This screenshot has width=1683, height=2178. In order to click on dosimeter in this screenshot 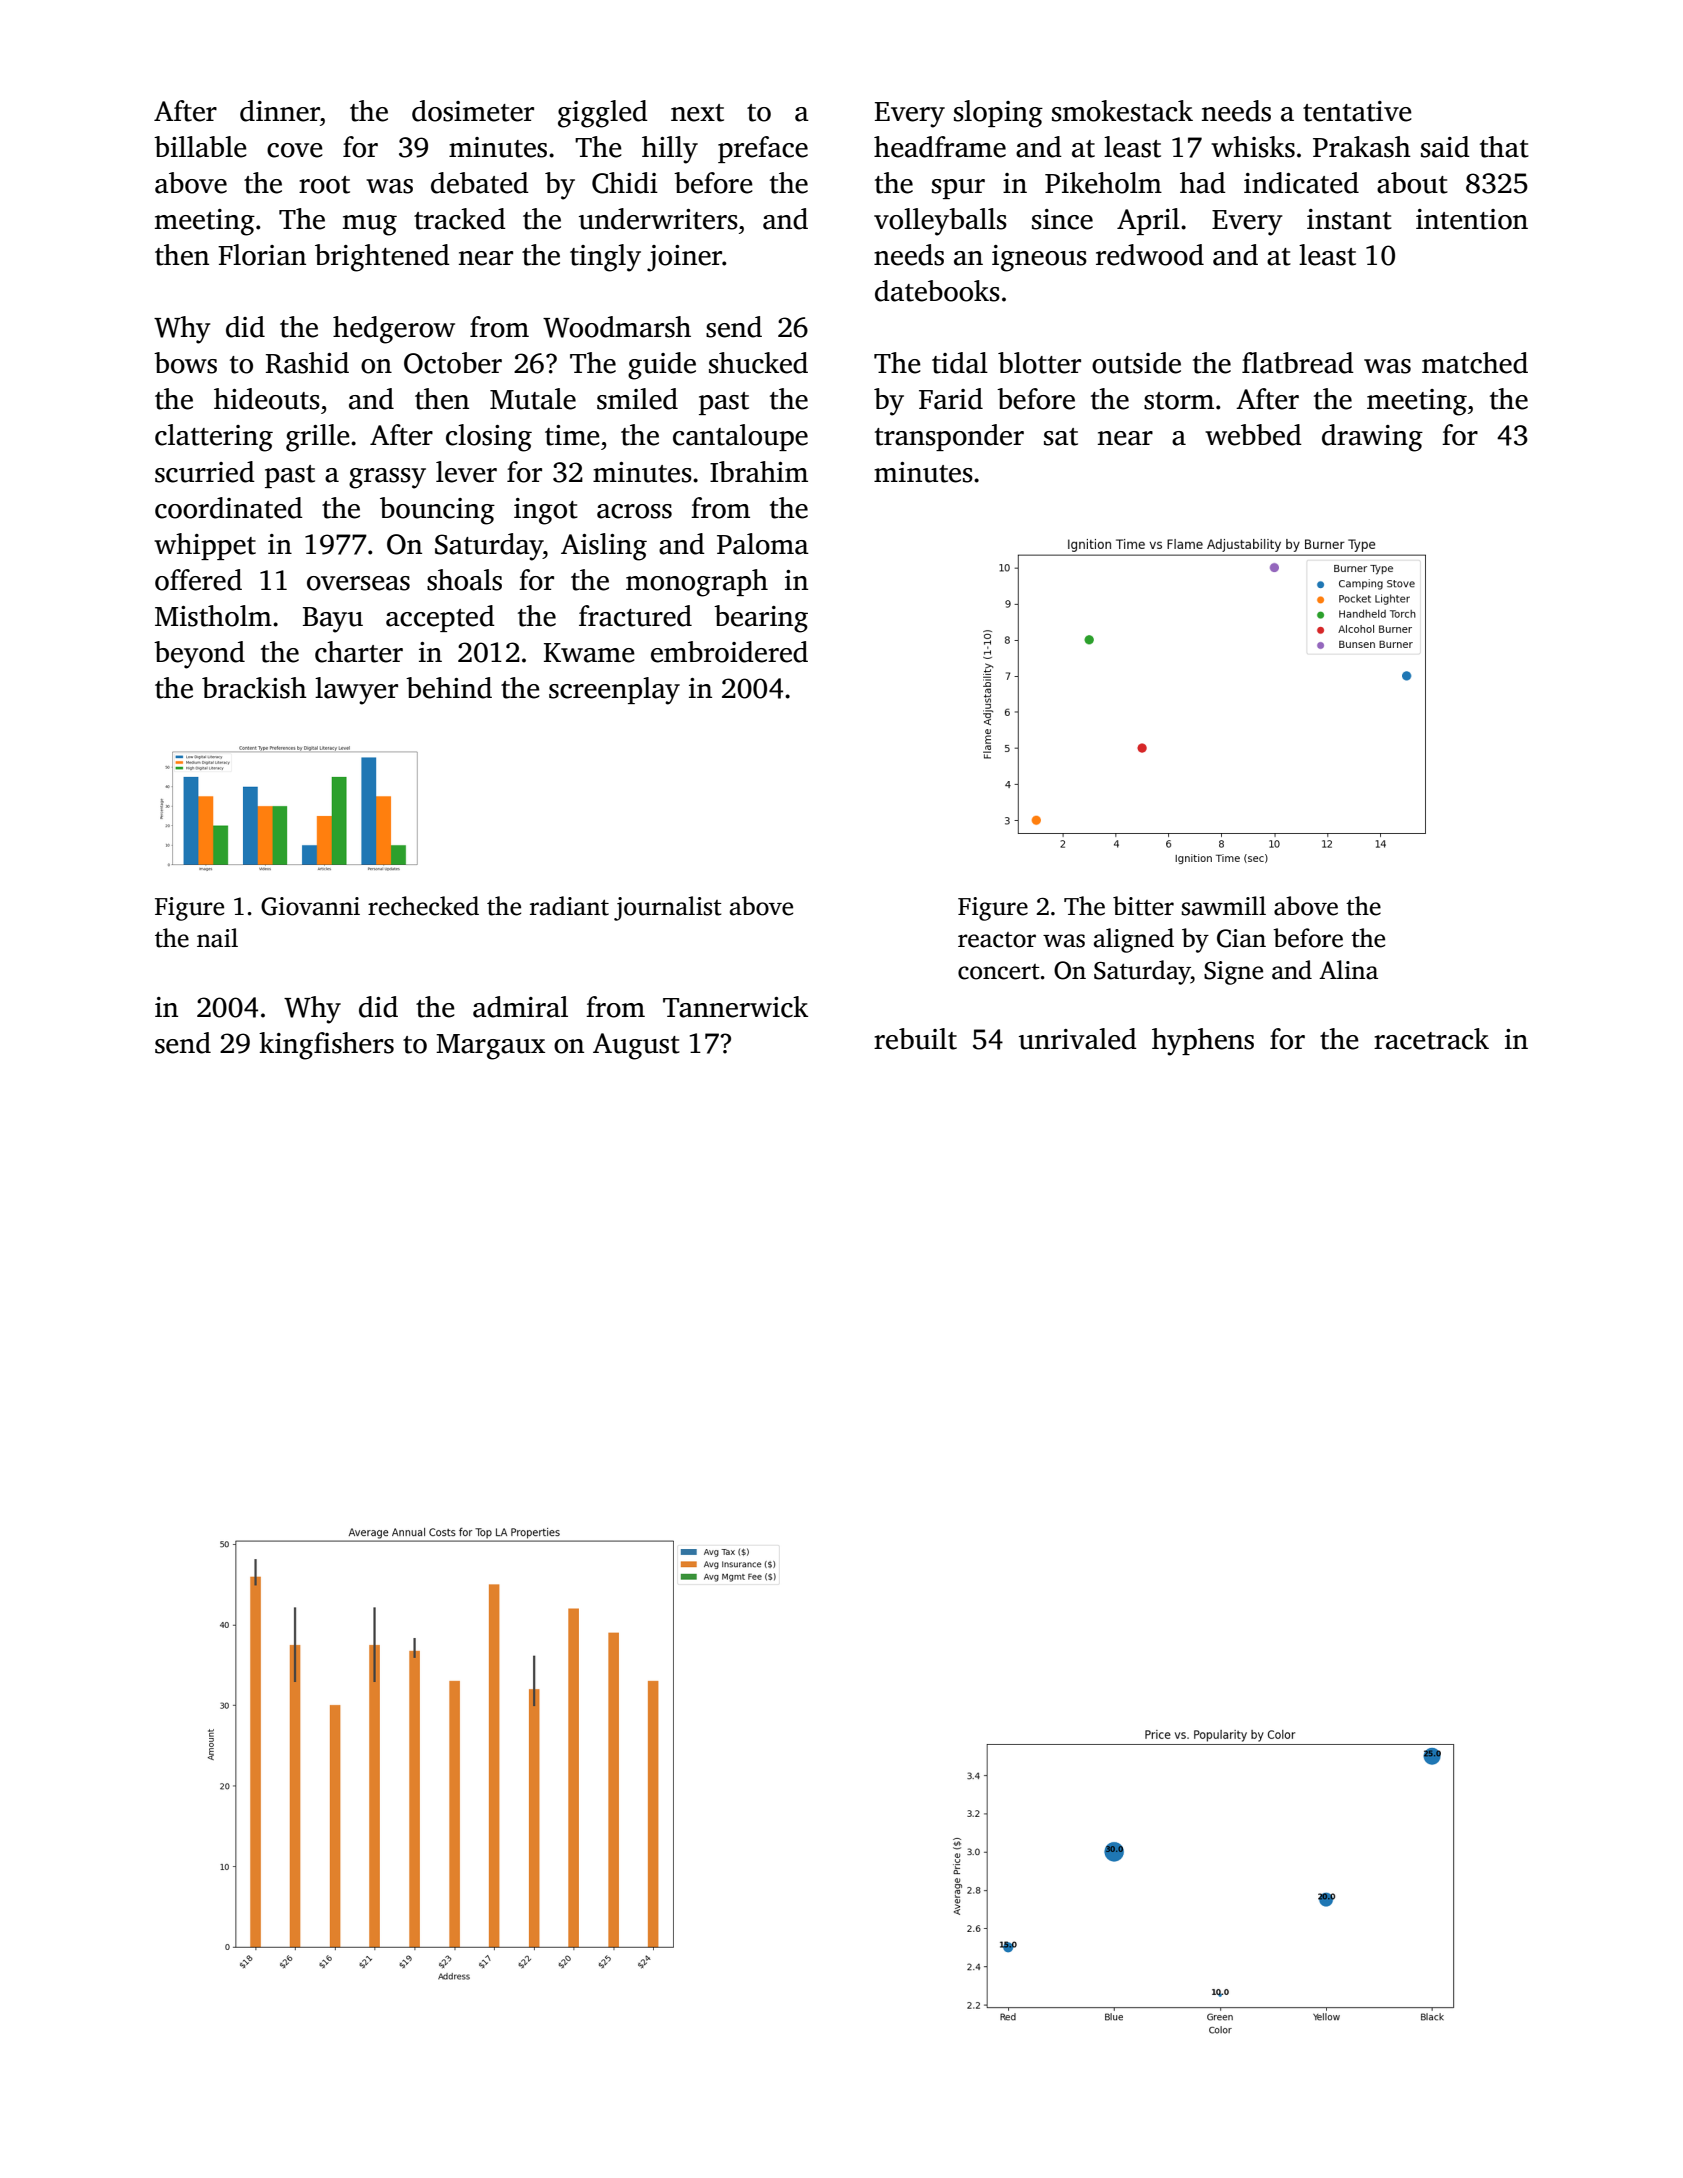, I will do `click(473, 111)`.
